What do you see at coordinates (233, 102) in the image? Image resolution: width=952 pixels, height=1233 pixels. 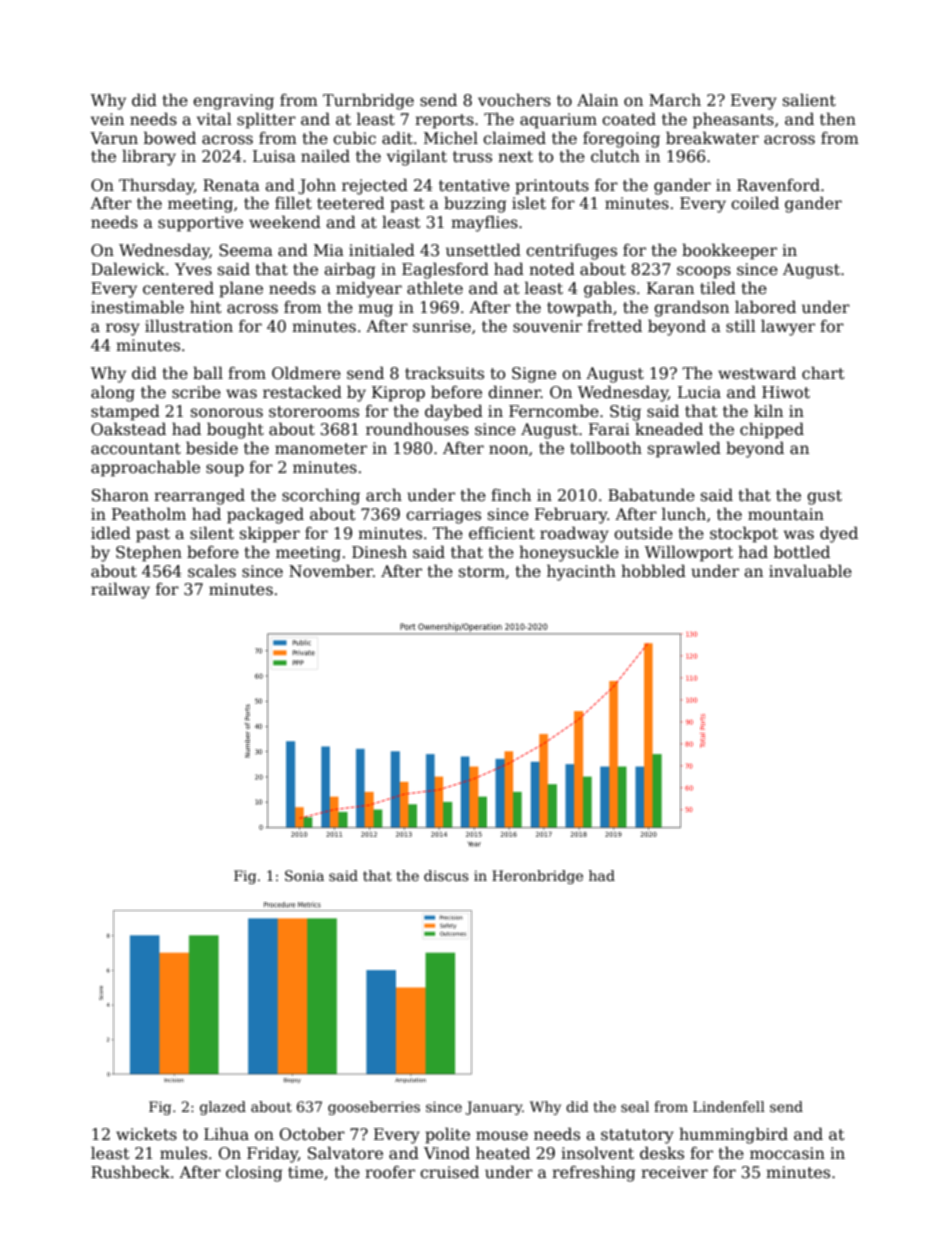 I see `engraving` at bounding box center [233, 102].
